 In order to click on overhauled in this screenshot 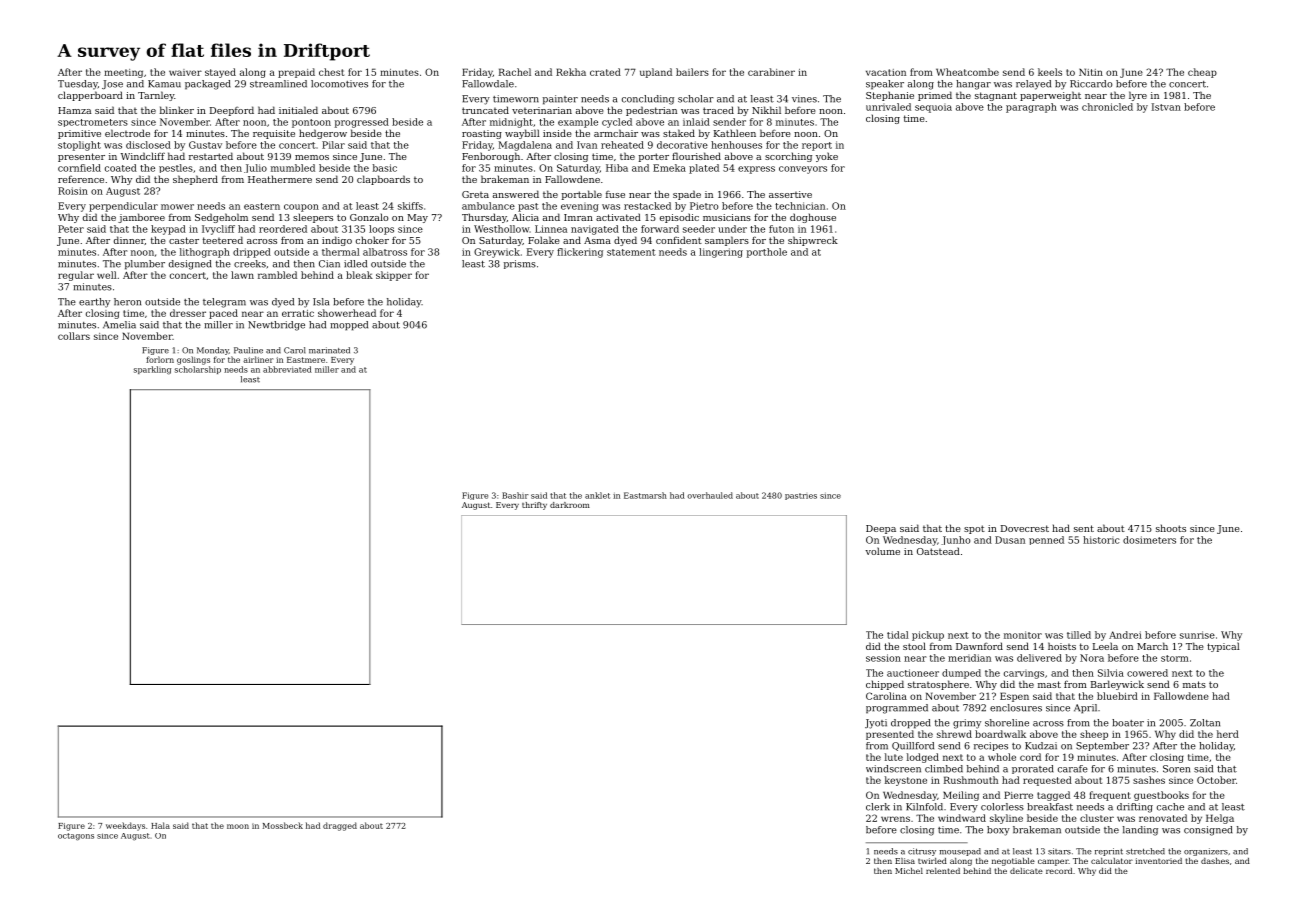, I will do `click(710, 495)`.
